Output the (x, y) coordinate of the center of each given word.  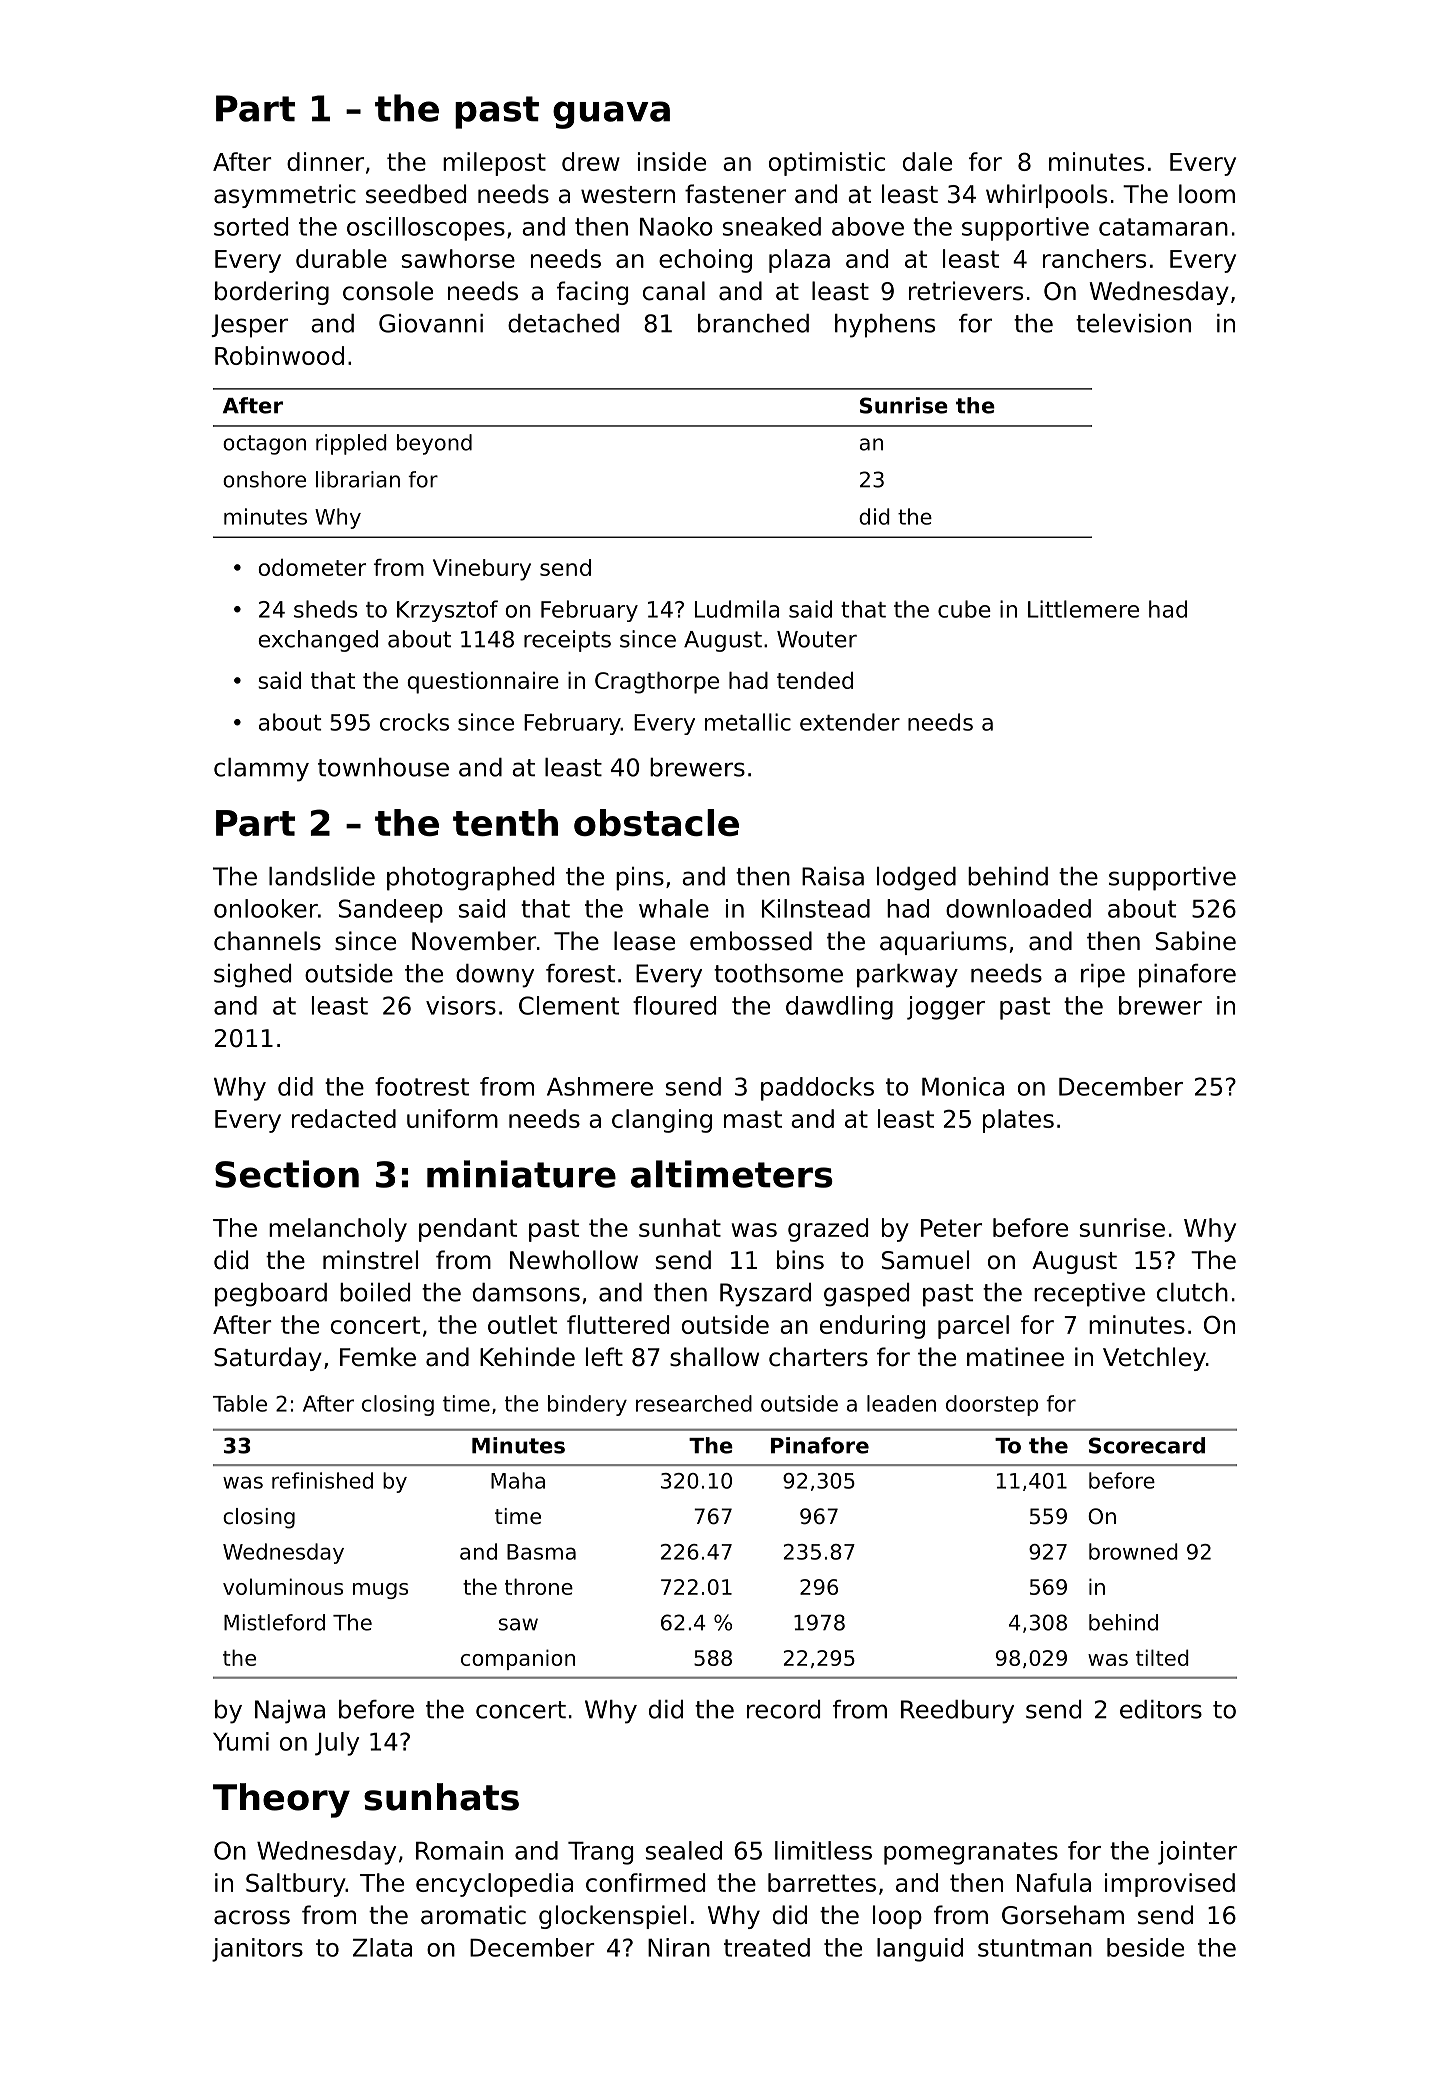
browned (1133, 1551)
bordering (272, 293)
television (1133, 323)
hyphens (885, 326)
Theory (281, 1800)
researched (694, 1403)
